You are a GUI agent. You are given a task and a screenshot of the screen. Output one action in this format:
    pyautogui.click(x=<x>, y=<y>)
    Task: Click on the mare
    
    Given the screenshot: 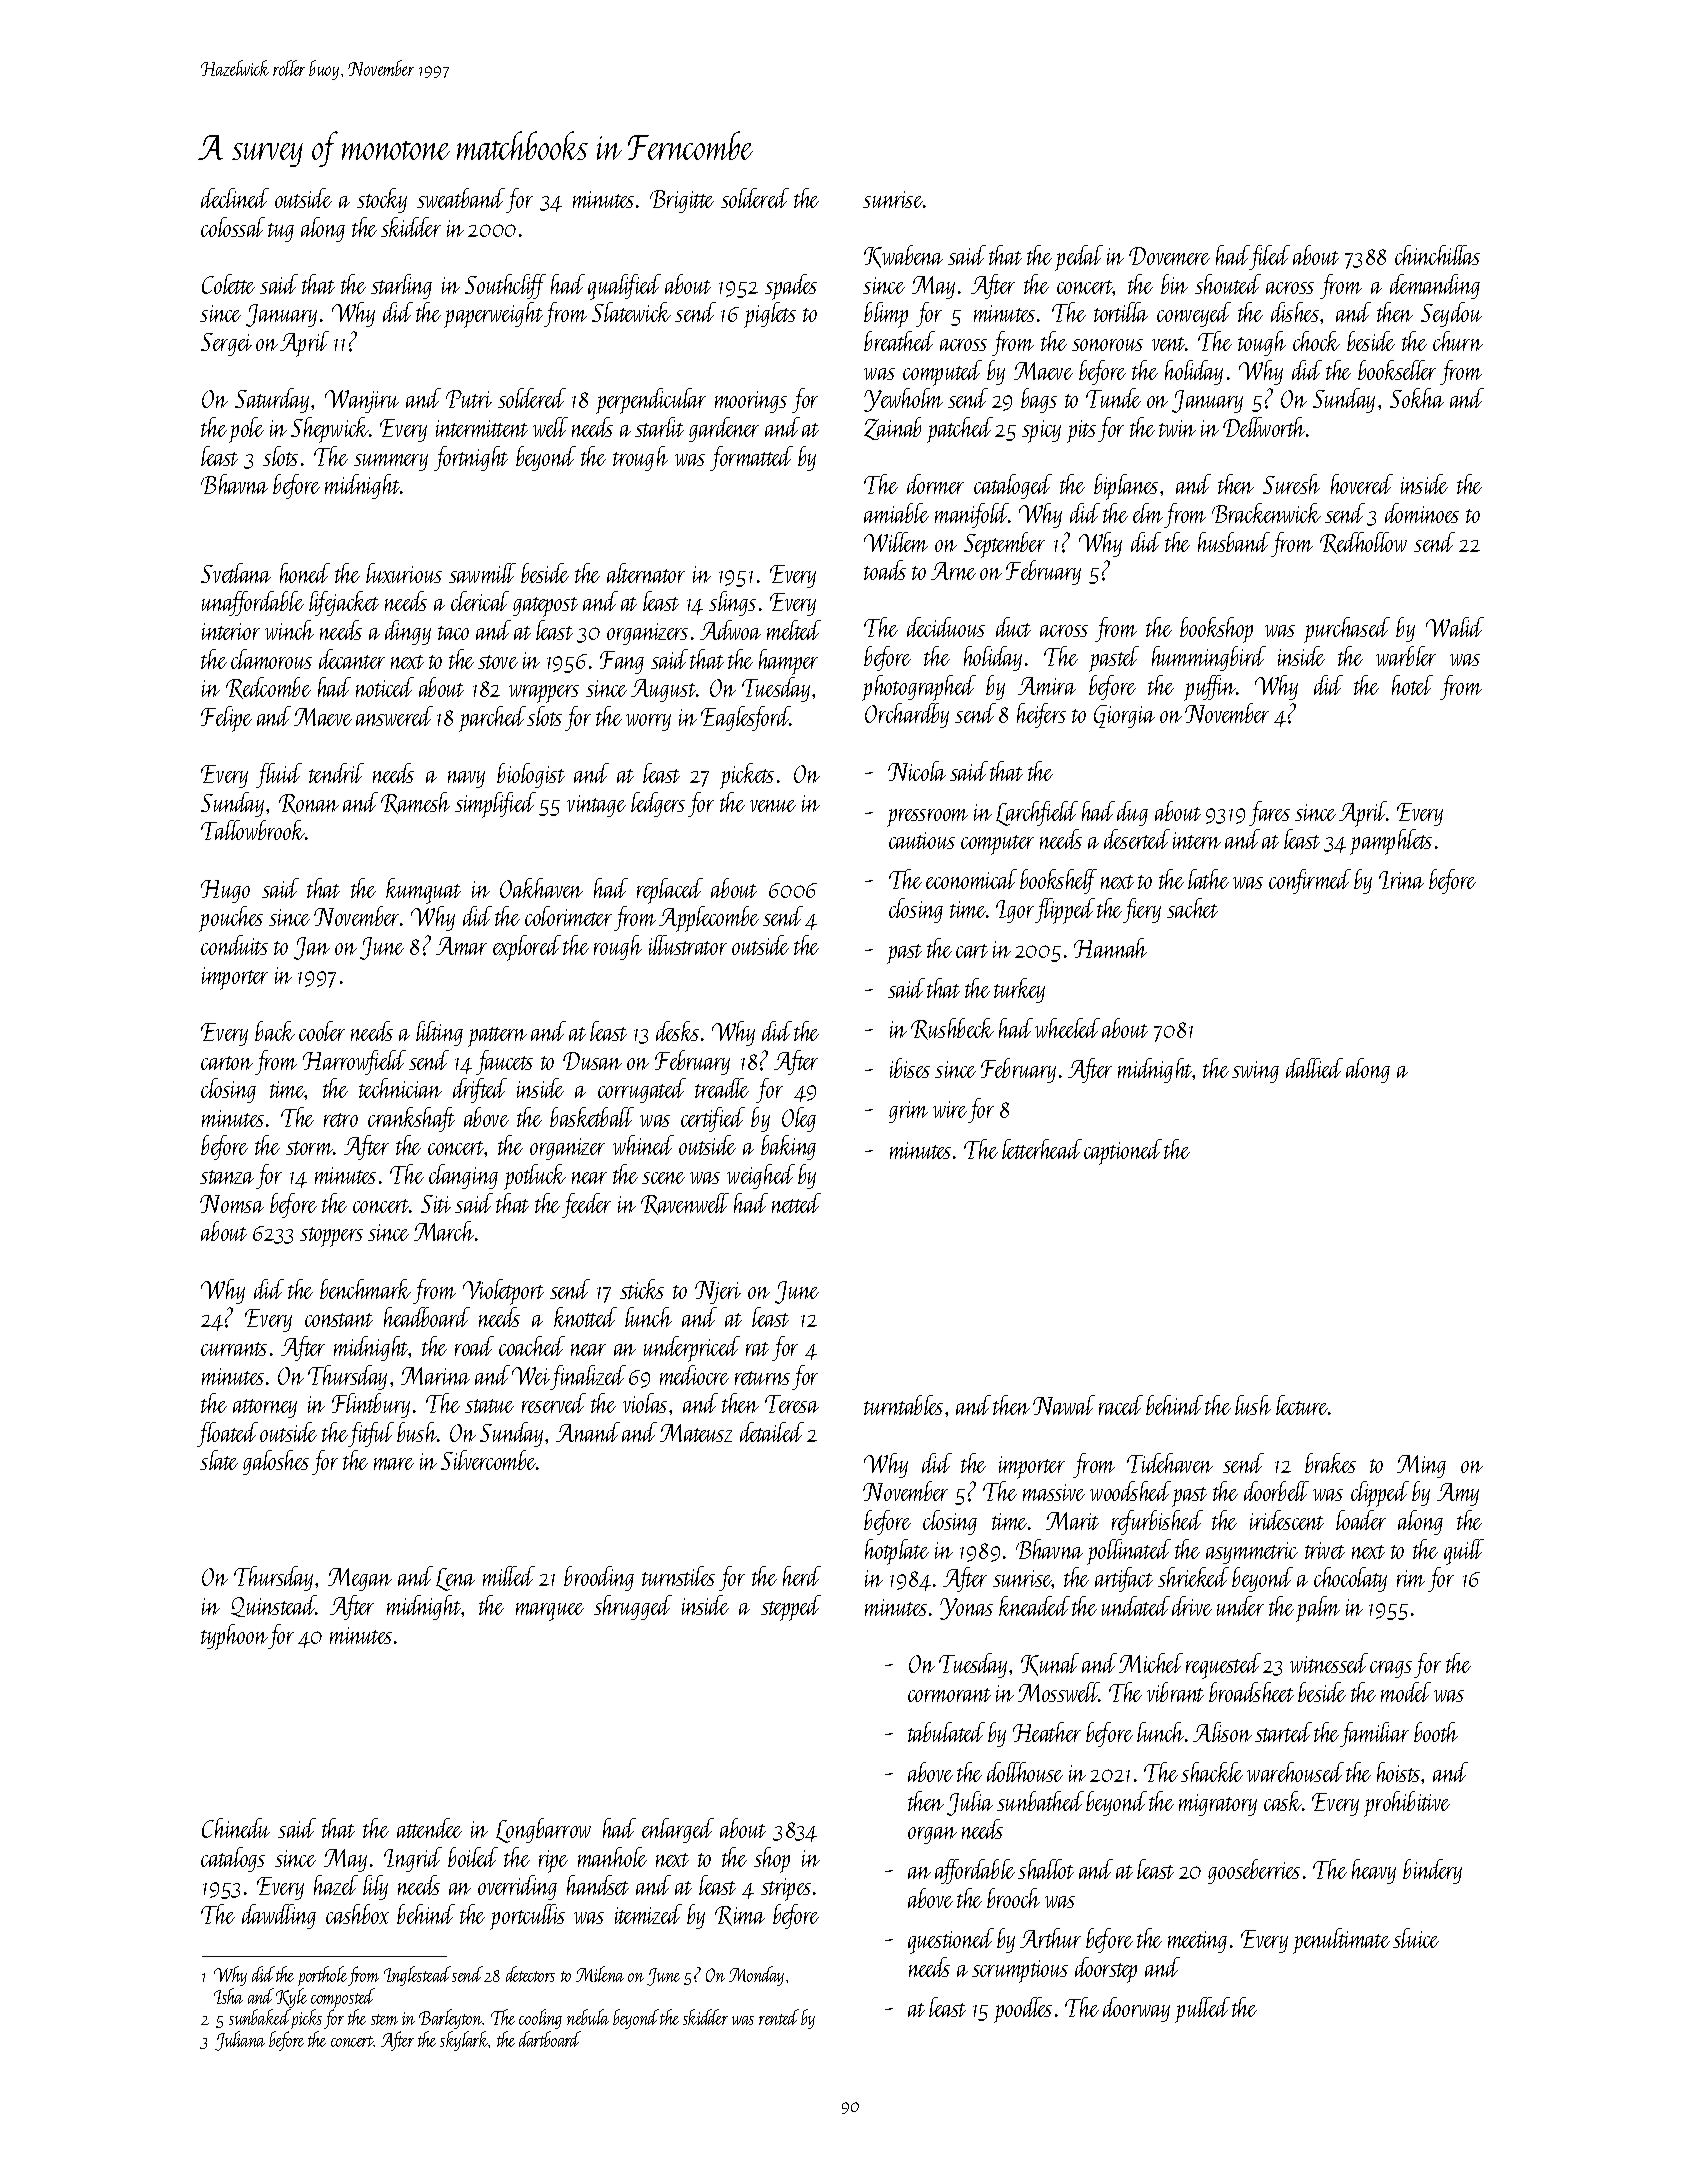 What is the action you would take?
    pyautogui.click(x=394, y=1464)
